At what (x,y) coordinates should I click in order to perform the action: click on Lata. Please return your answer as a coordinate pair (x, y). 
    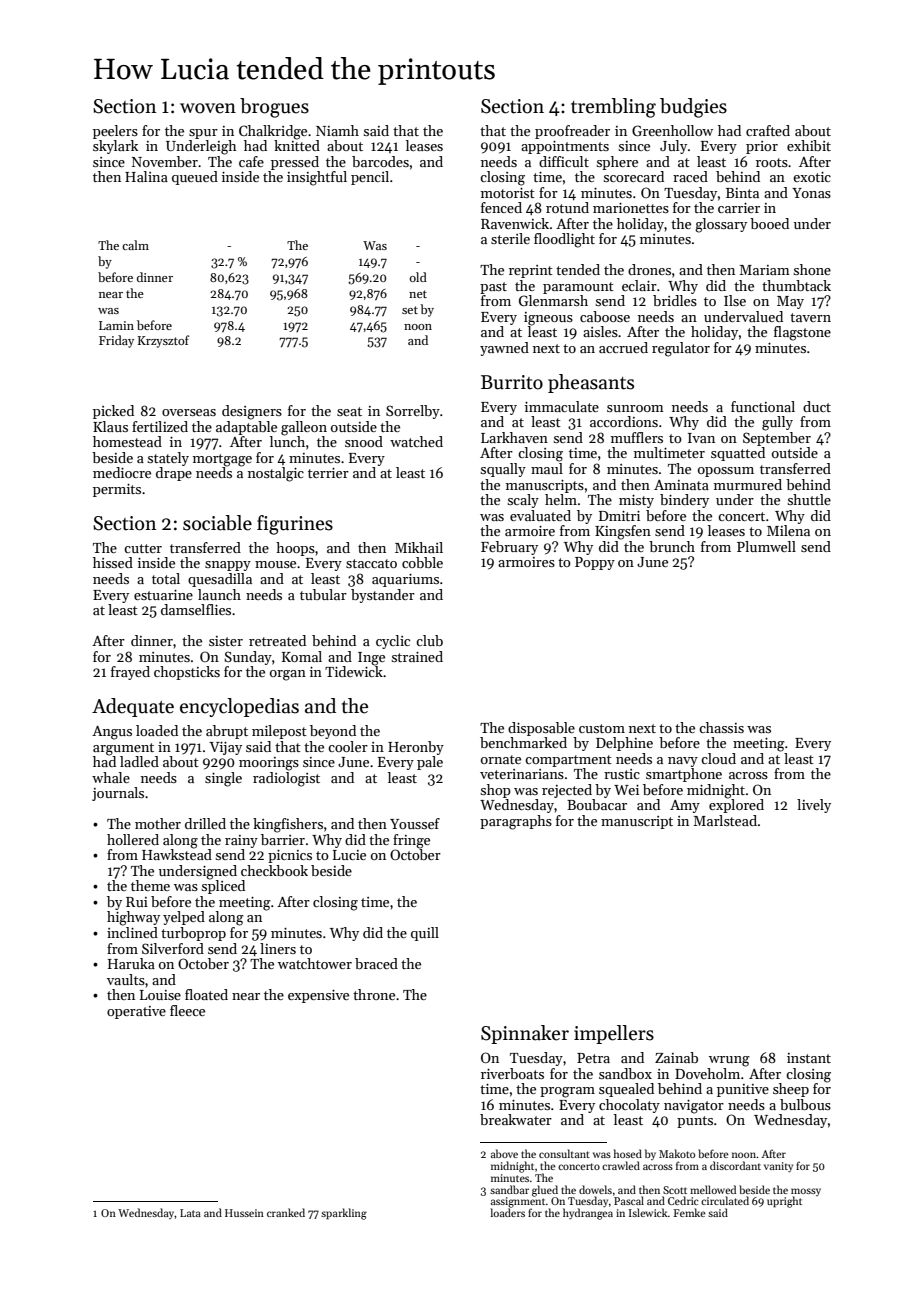
    Looking at the image, I should click on (190, 1213).
